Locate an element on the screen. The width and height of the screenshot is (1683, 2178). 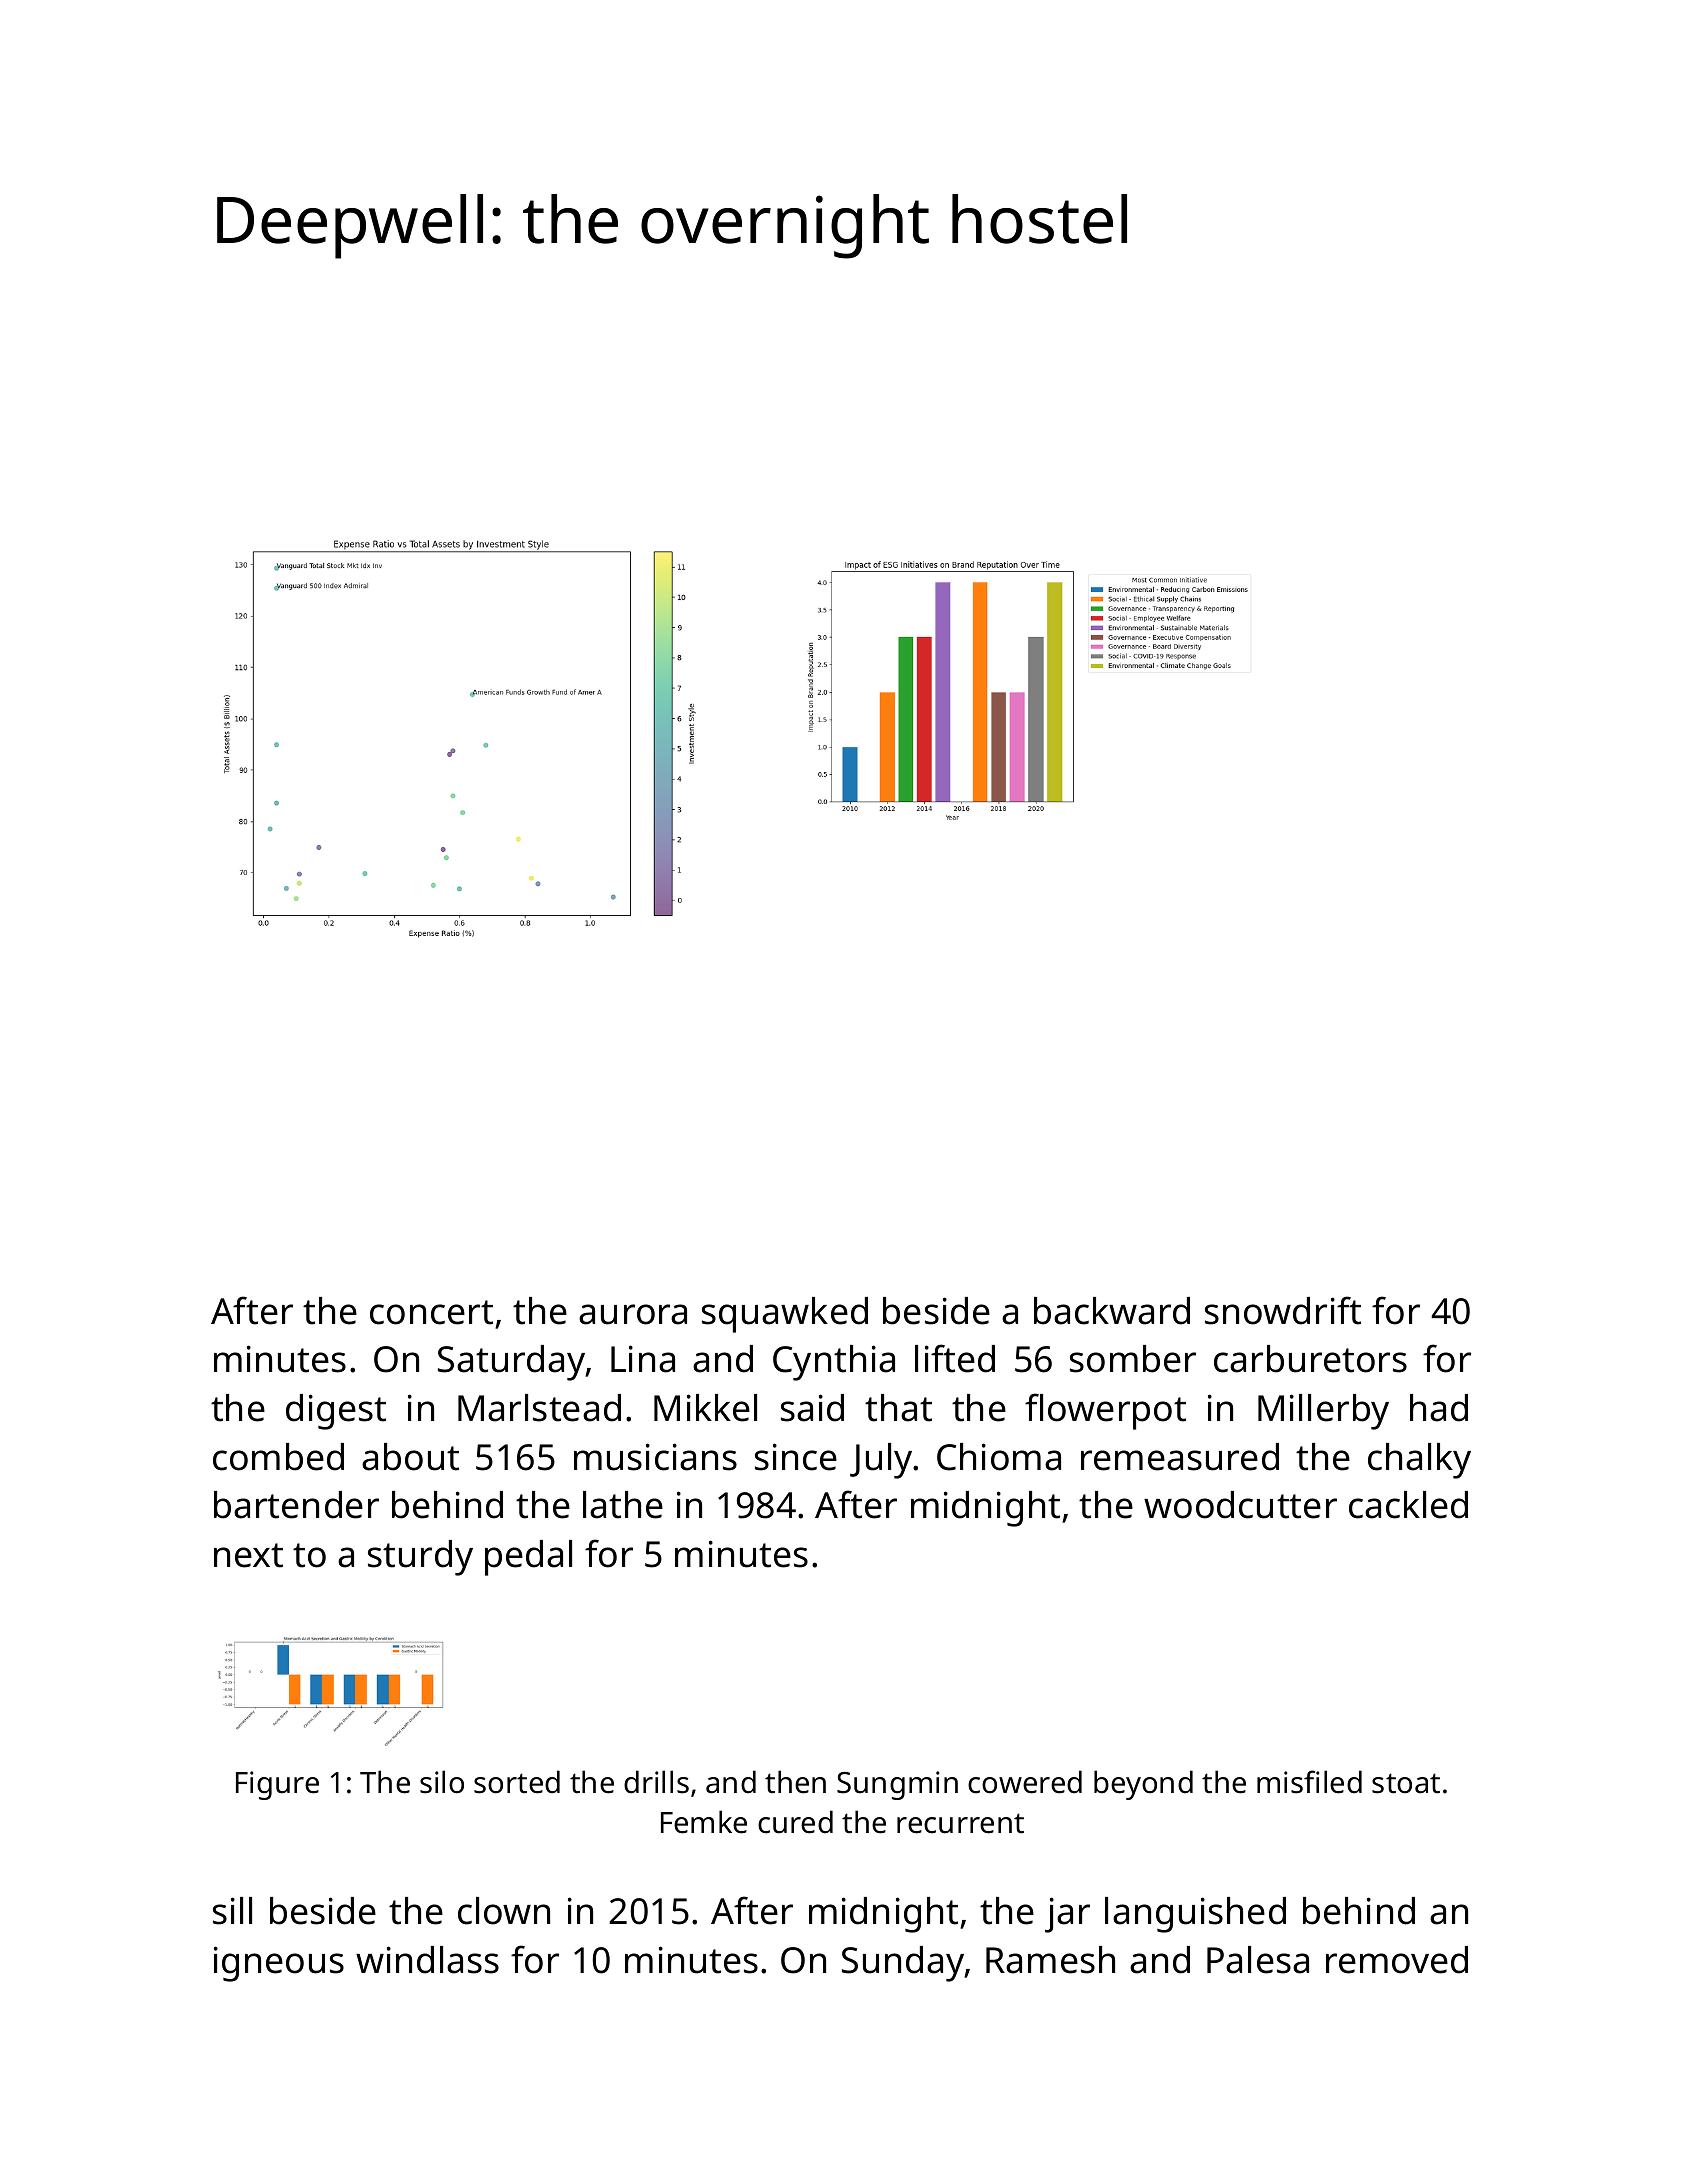
stoat is located at coordinates (1406, 1783).
